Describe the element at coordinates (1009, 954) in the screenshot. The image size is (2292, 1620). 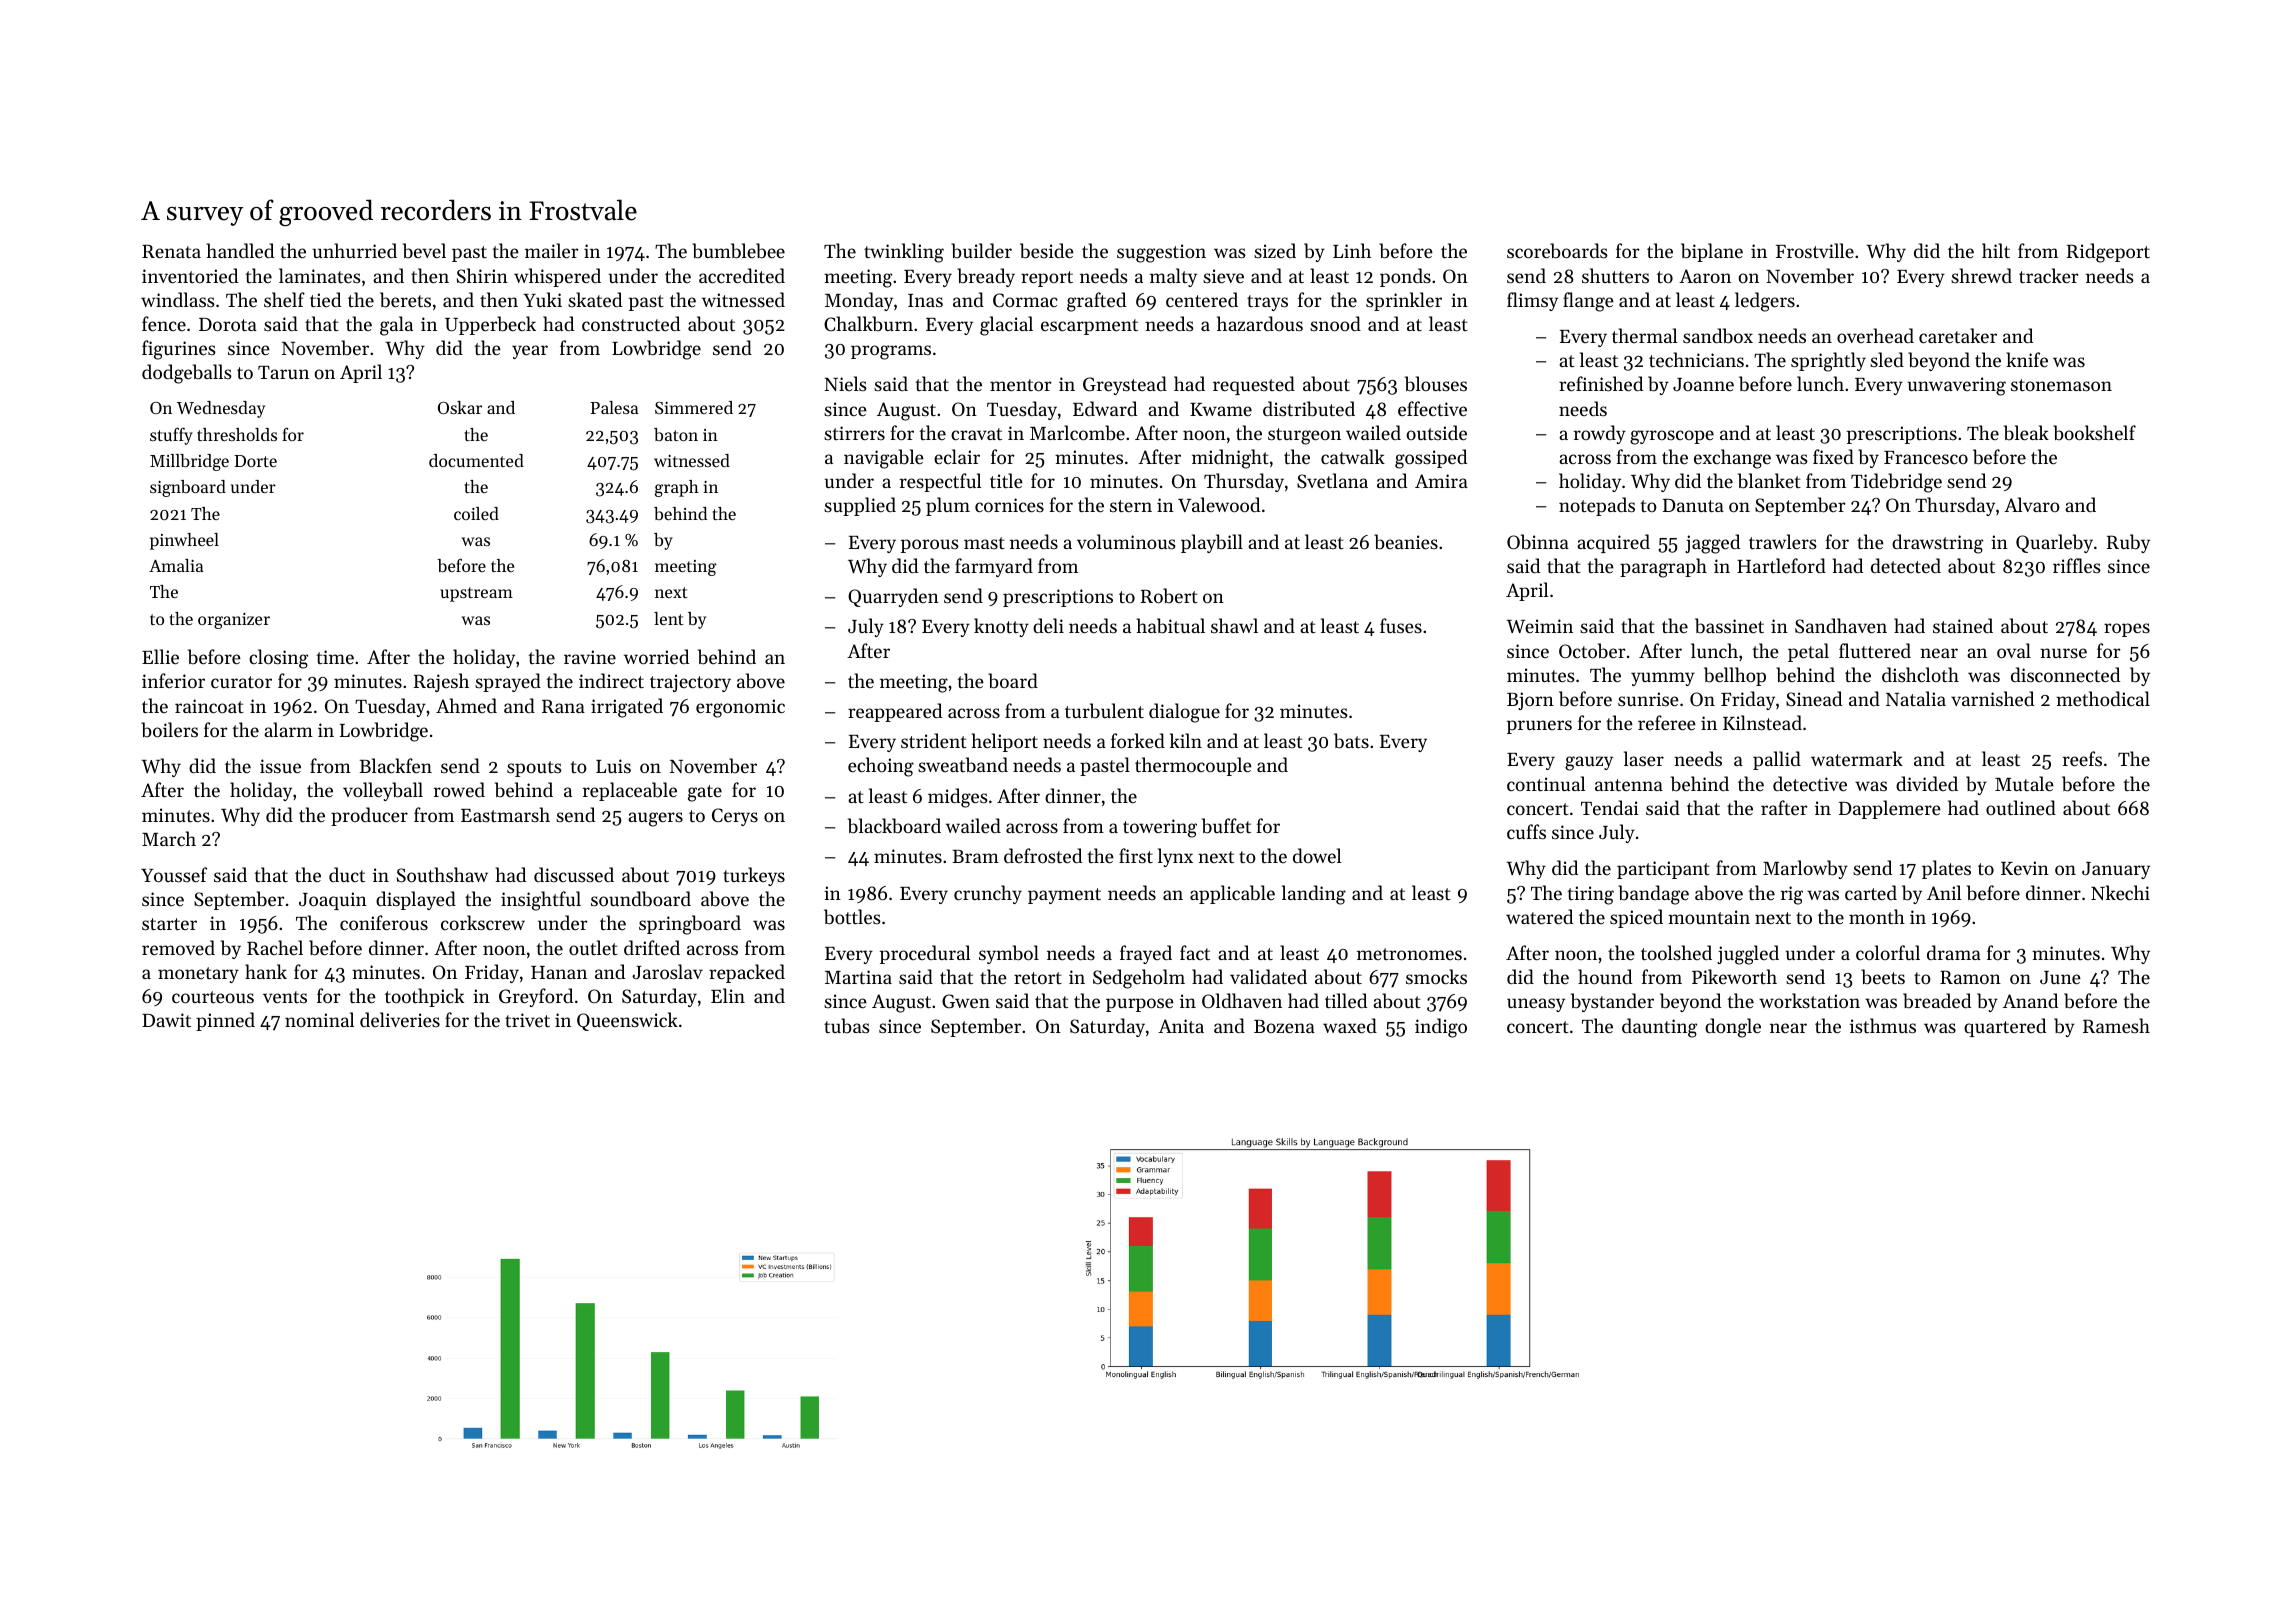
I see `symbol` at that location.
